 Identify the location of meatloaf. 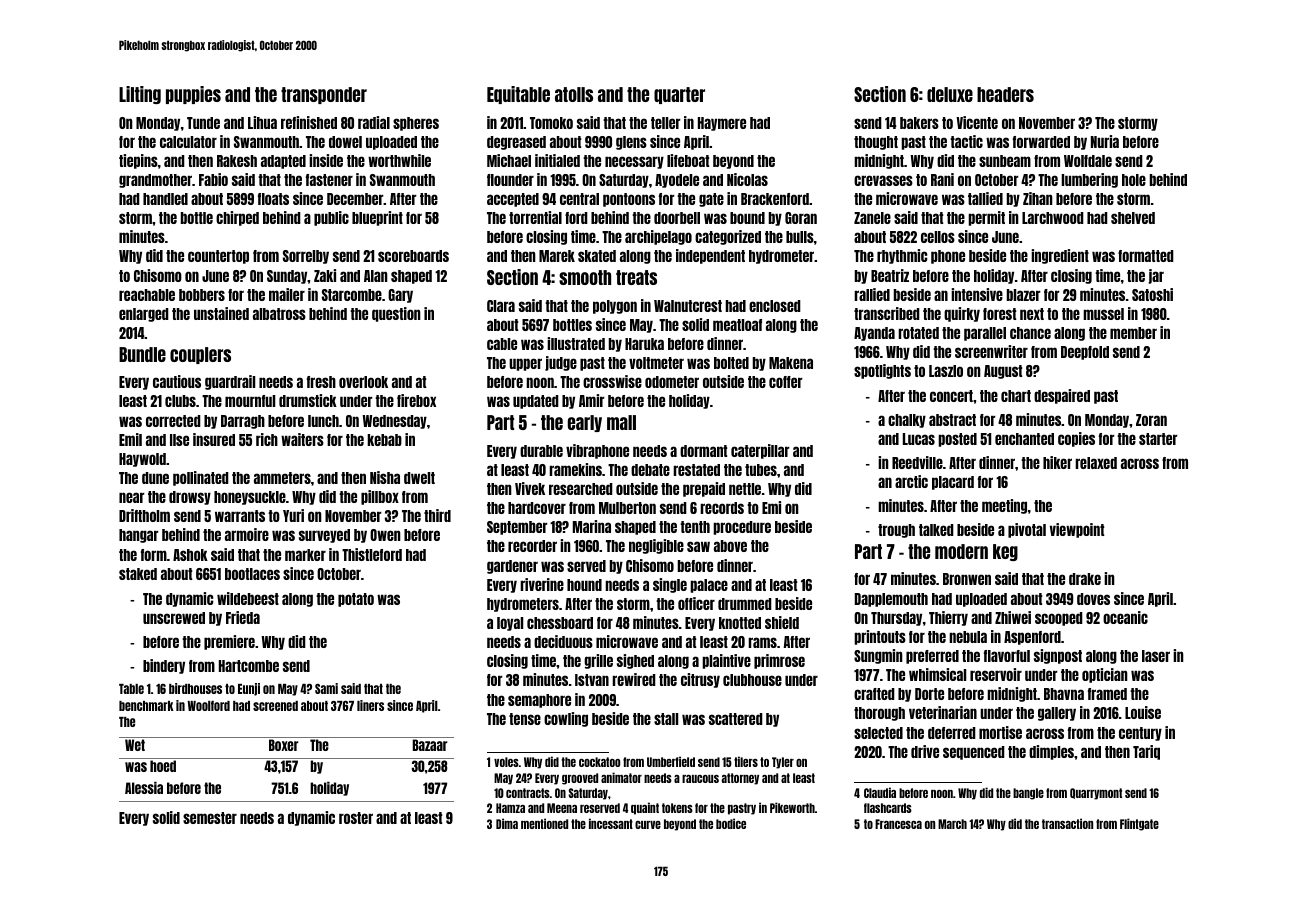
(737, 325).
